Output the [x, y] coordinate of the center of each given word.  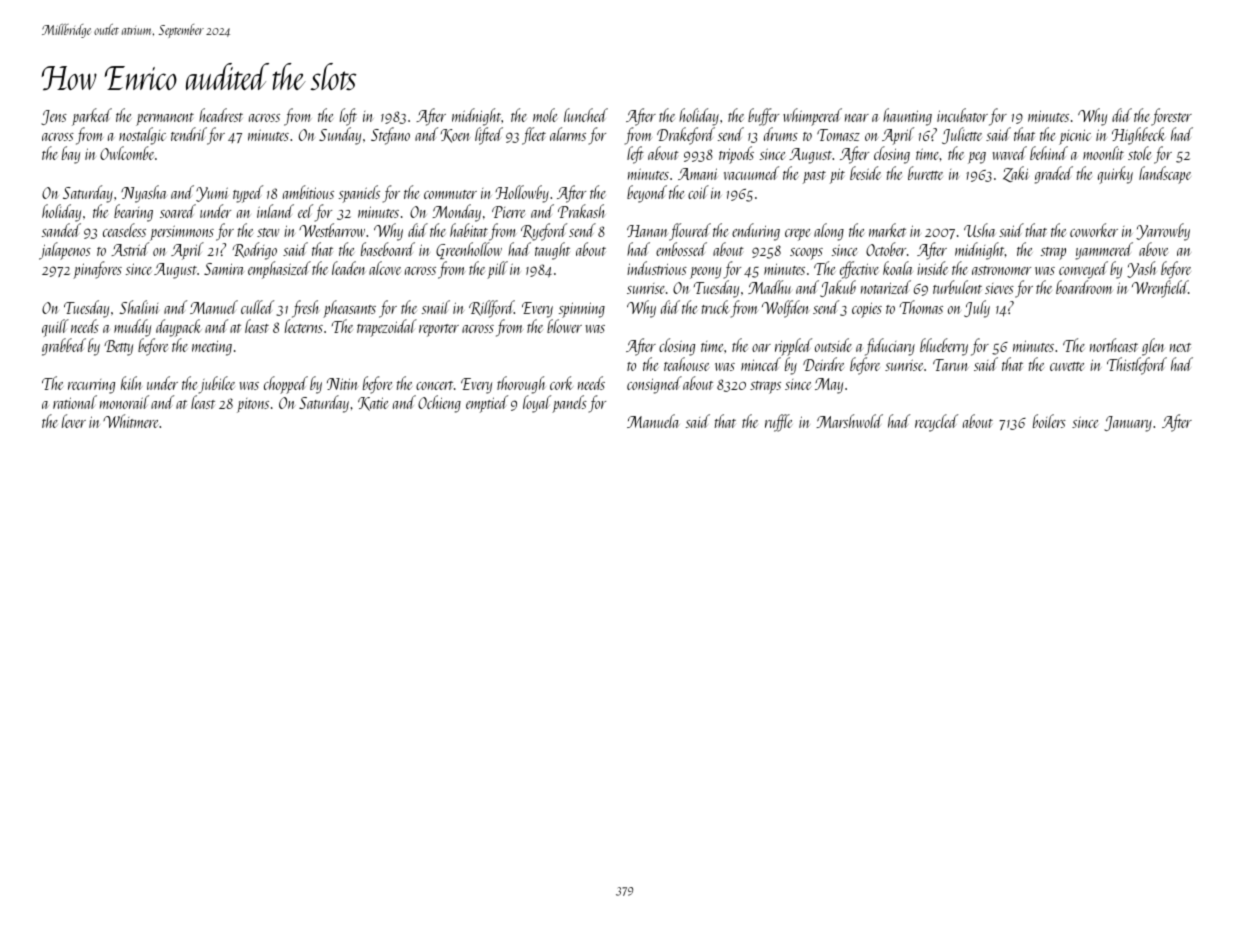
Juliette [962, 135]
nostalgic [142, 136]
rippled [793, 347]
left [635, 155]
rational [75, 402]
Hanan [647, 231]
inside [932, 268]
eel [305, 211]
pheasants [349, 309]
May [829, 386]
